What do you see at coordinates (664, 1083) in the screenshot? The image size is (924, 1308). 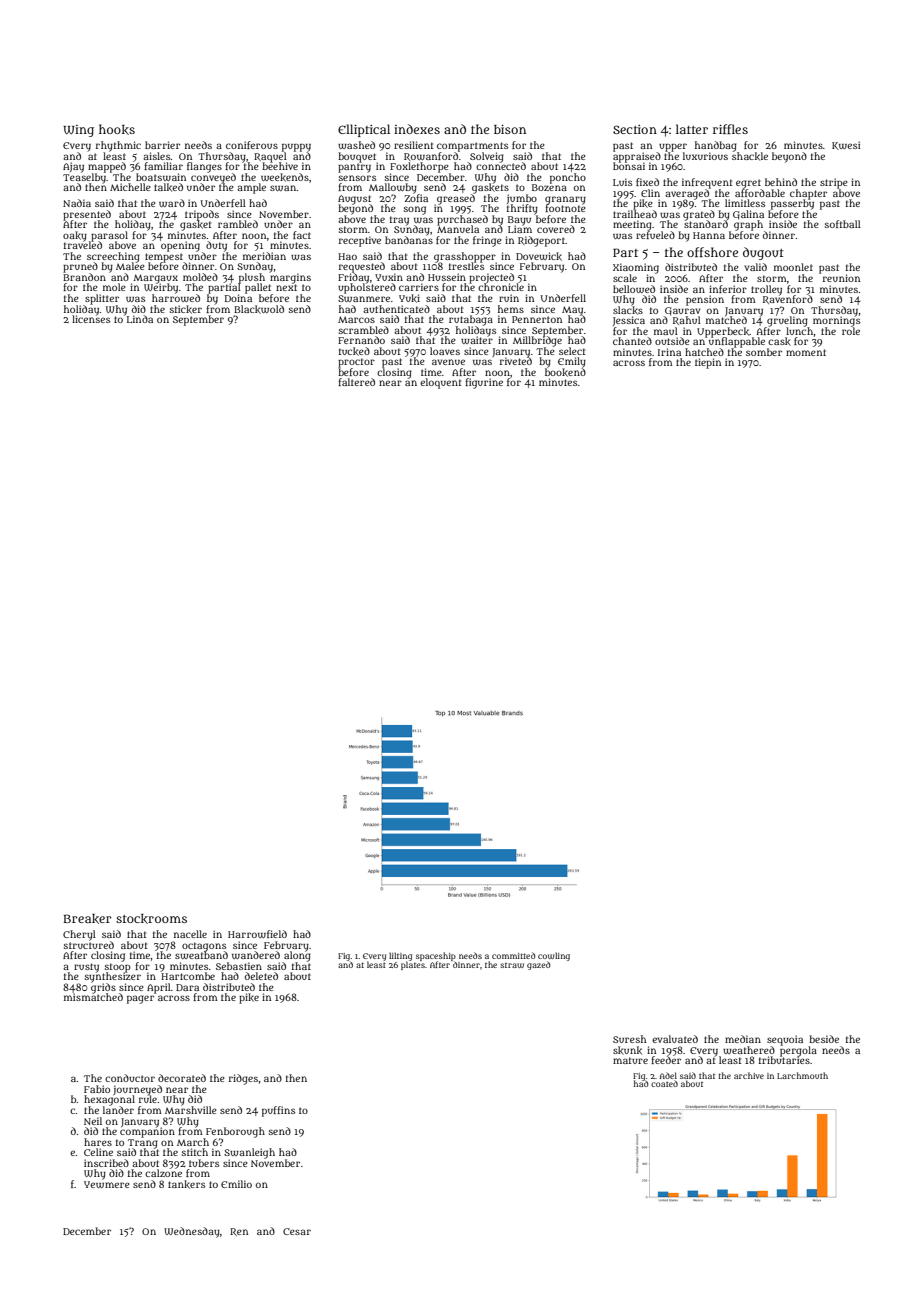 I see `coated` at bounding box center [664, 1083].
